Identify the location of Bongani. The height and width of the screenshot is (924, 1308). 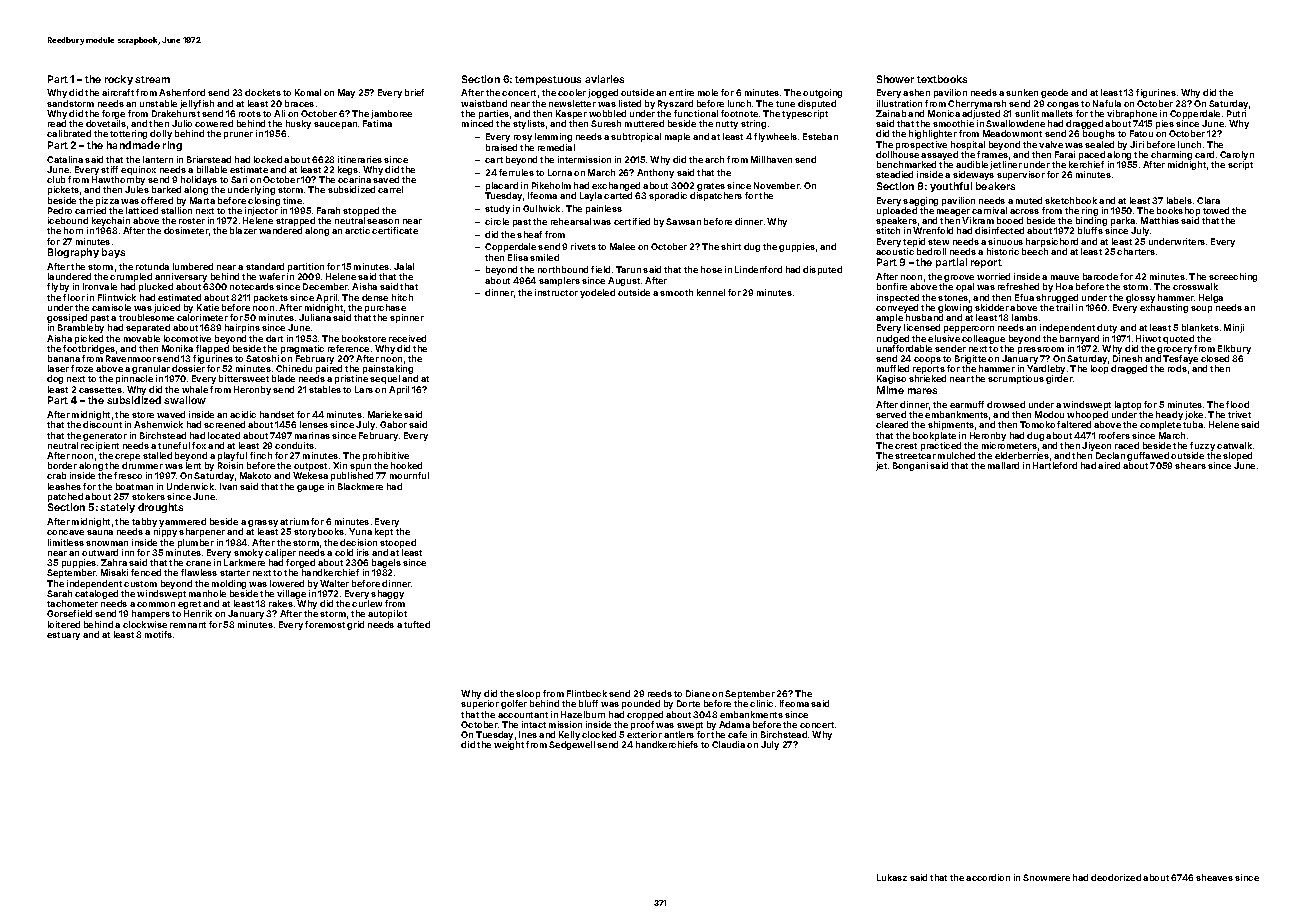
(910, 466).
